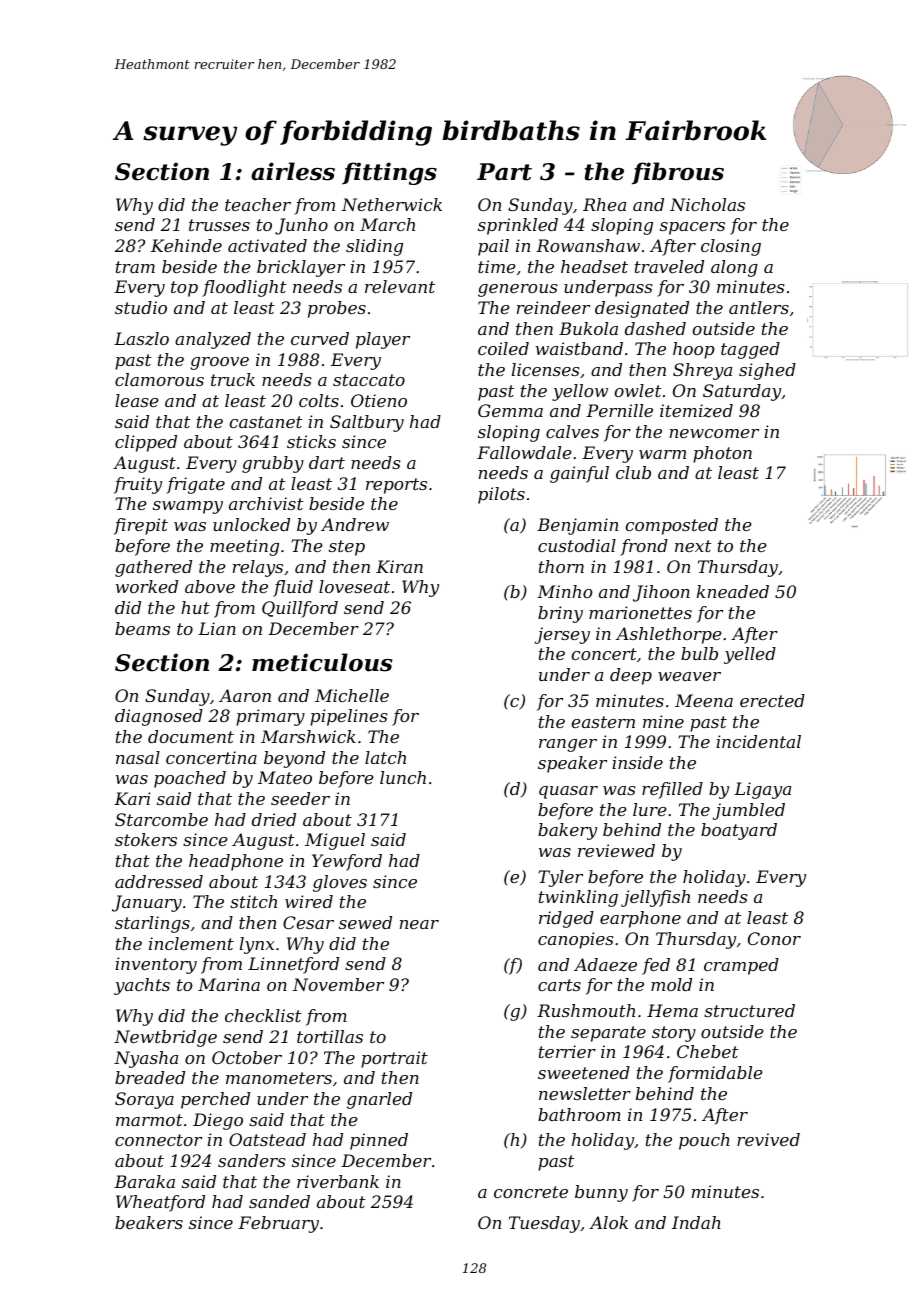  What do you see at coordinates (191, 736) in the screenshot?
I see `document` at bounding box center [191, 736].
